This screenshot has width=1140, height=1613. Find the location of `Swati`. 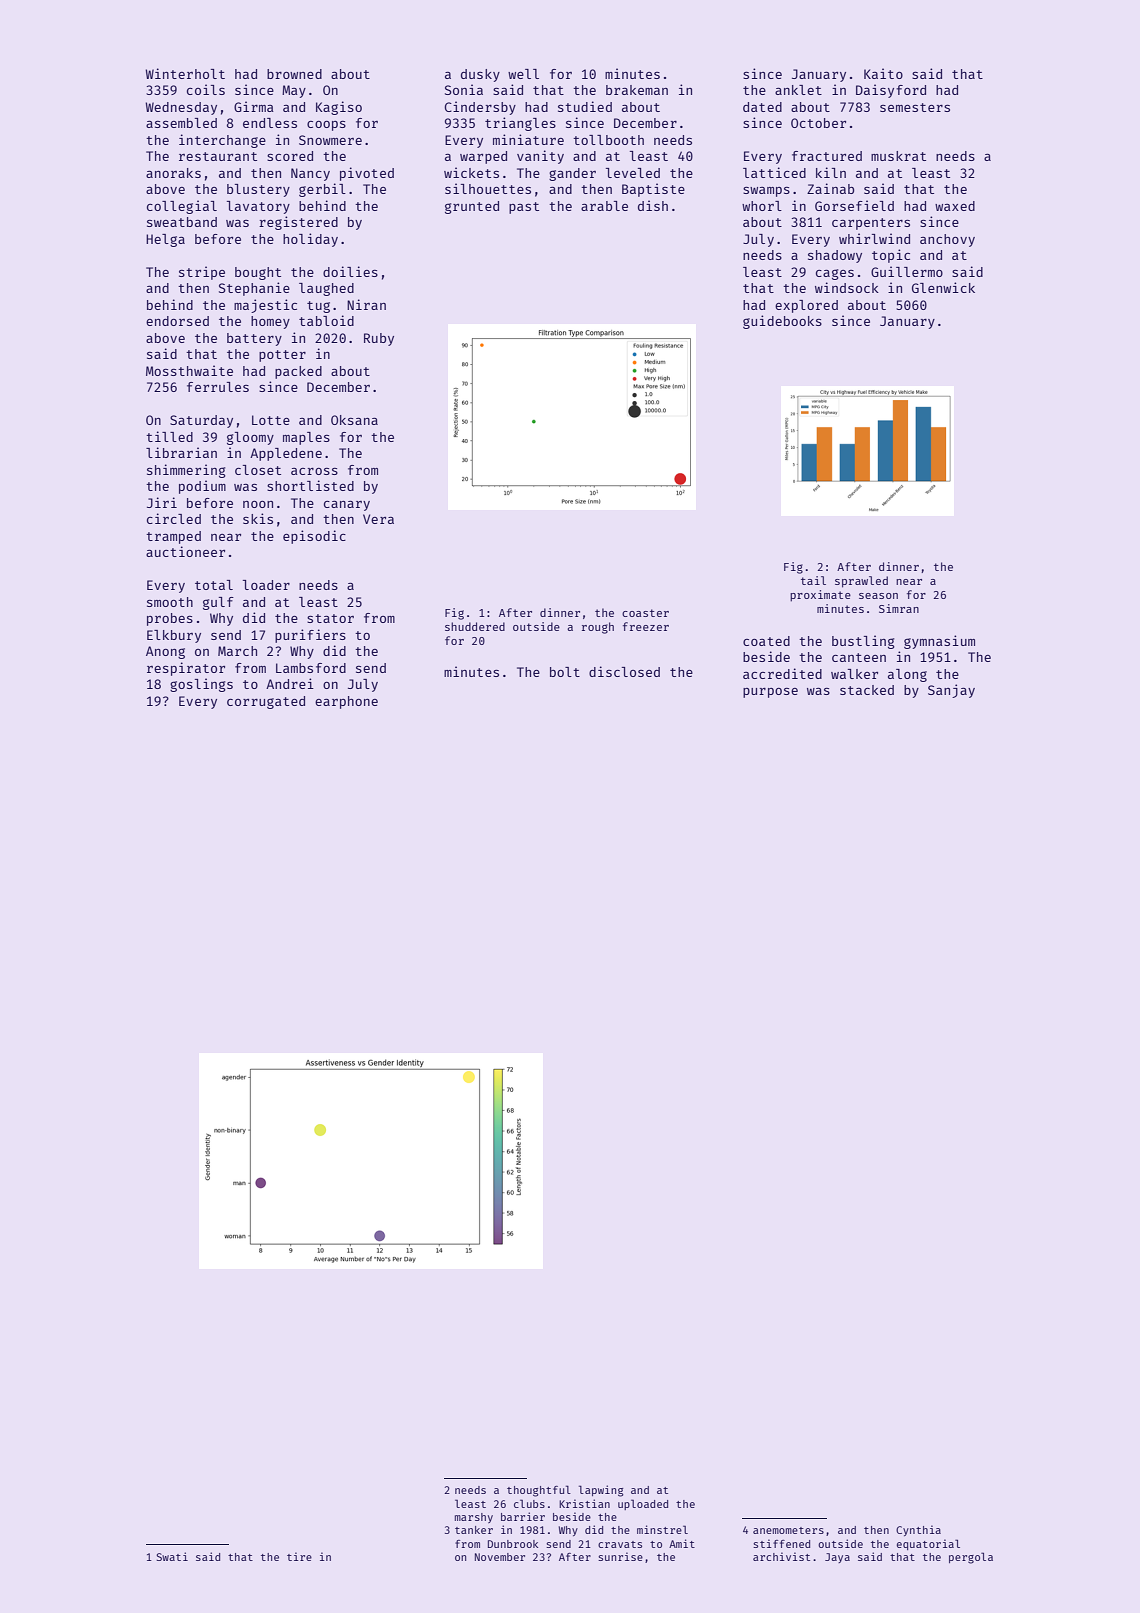

Swati is located at coordinates (172, 1556).
